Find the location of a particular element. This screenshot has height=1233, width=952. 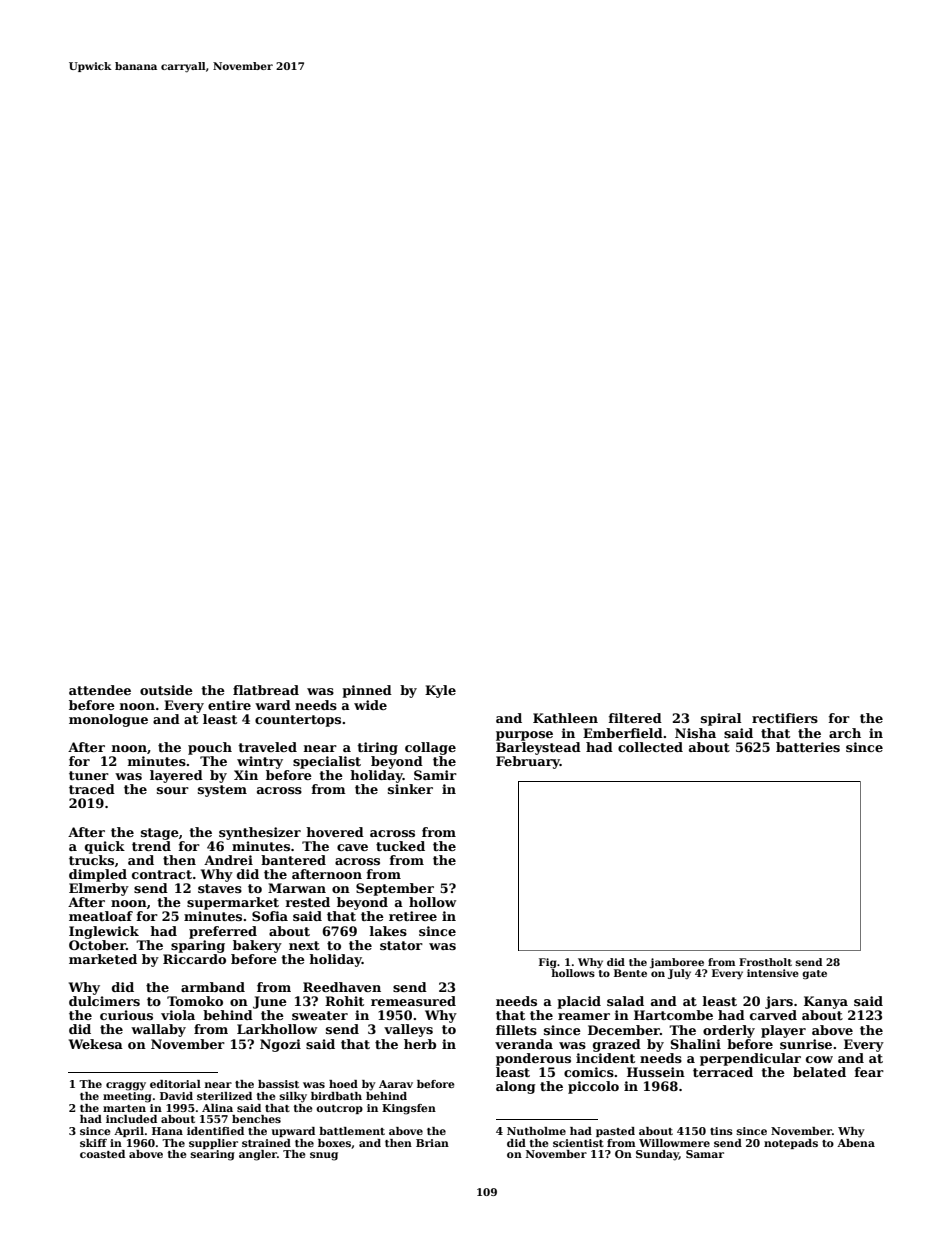

Kyle is located at coordinates (440, 691).
